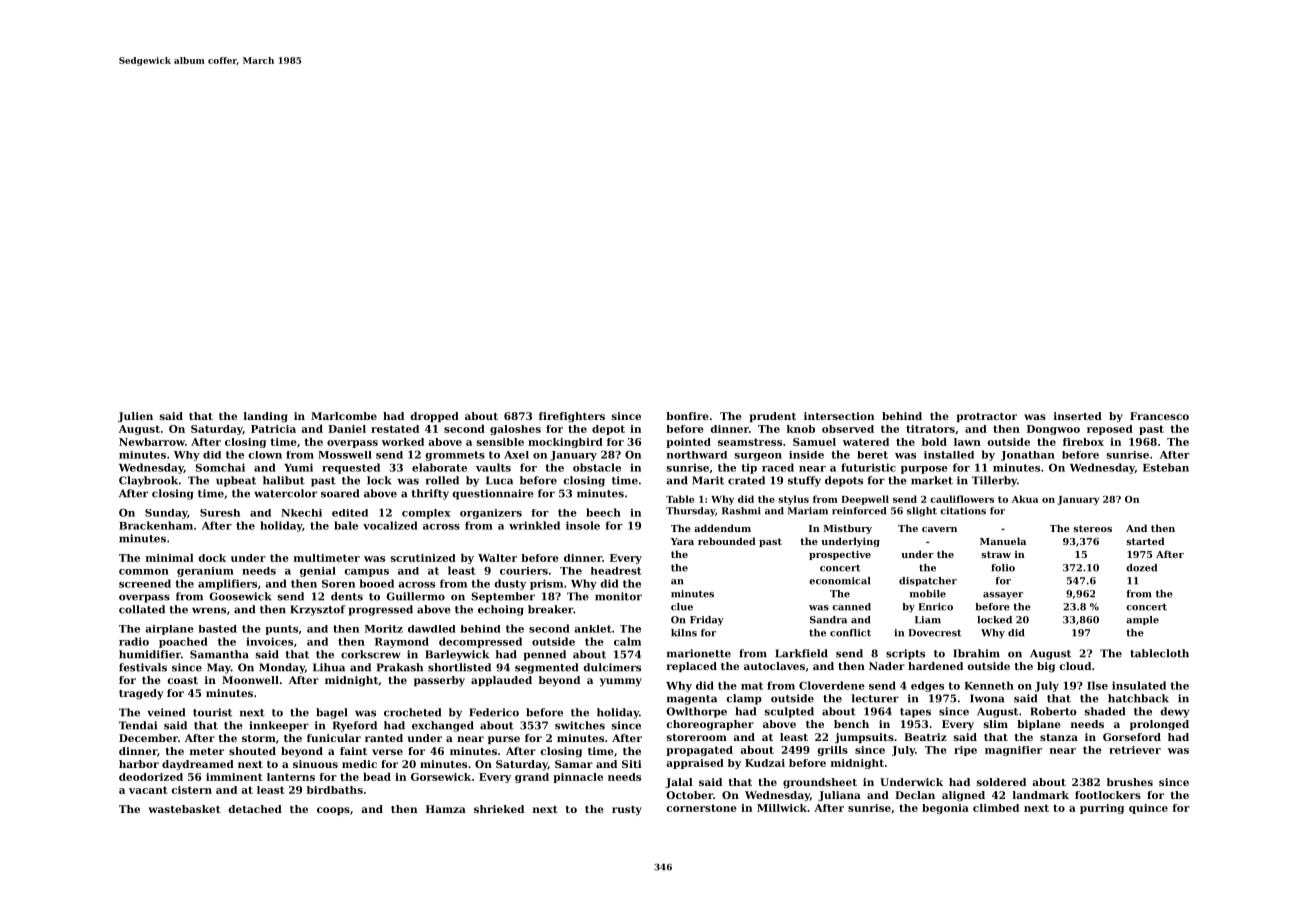 The height and width of the screenshot is (924, 1308). I want to click on inside, so click(806, 455).
